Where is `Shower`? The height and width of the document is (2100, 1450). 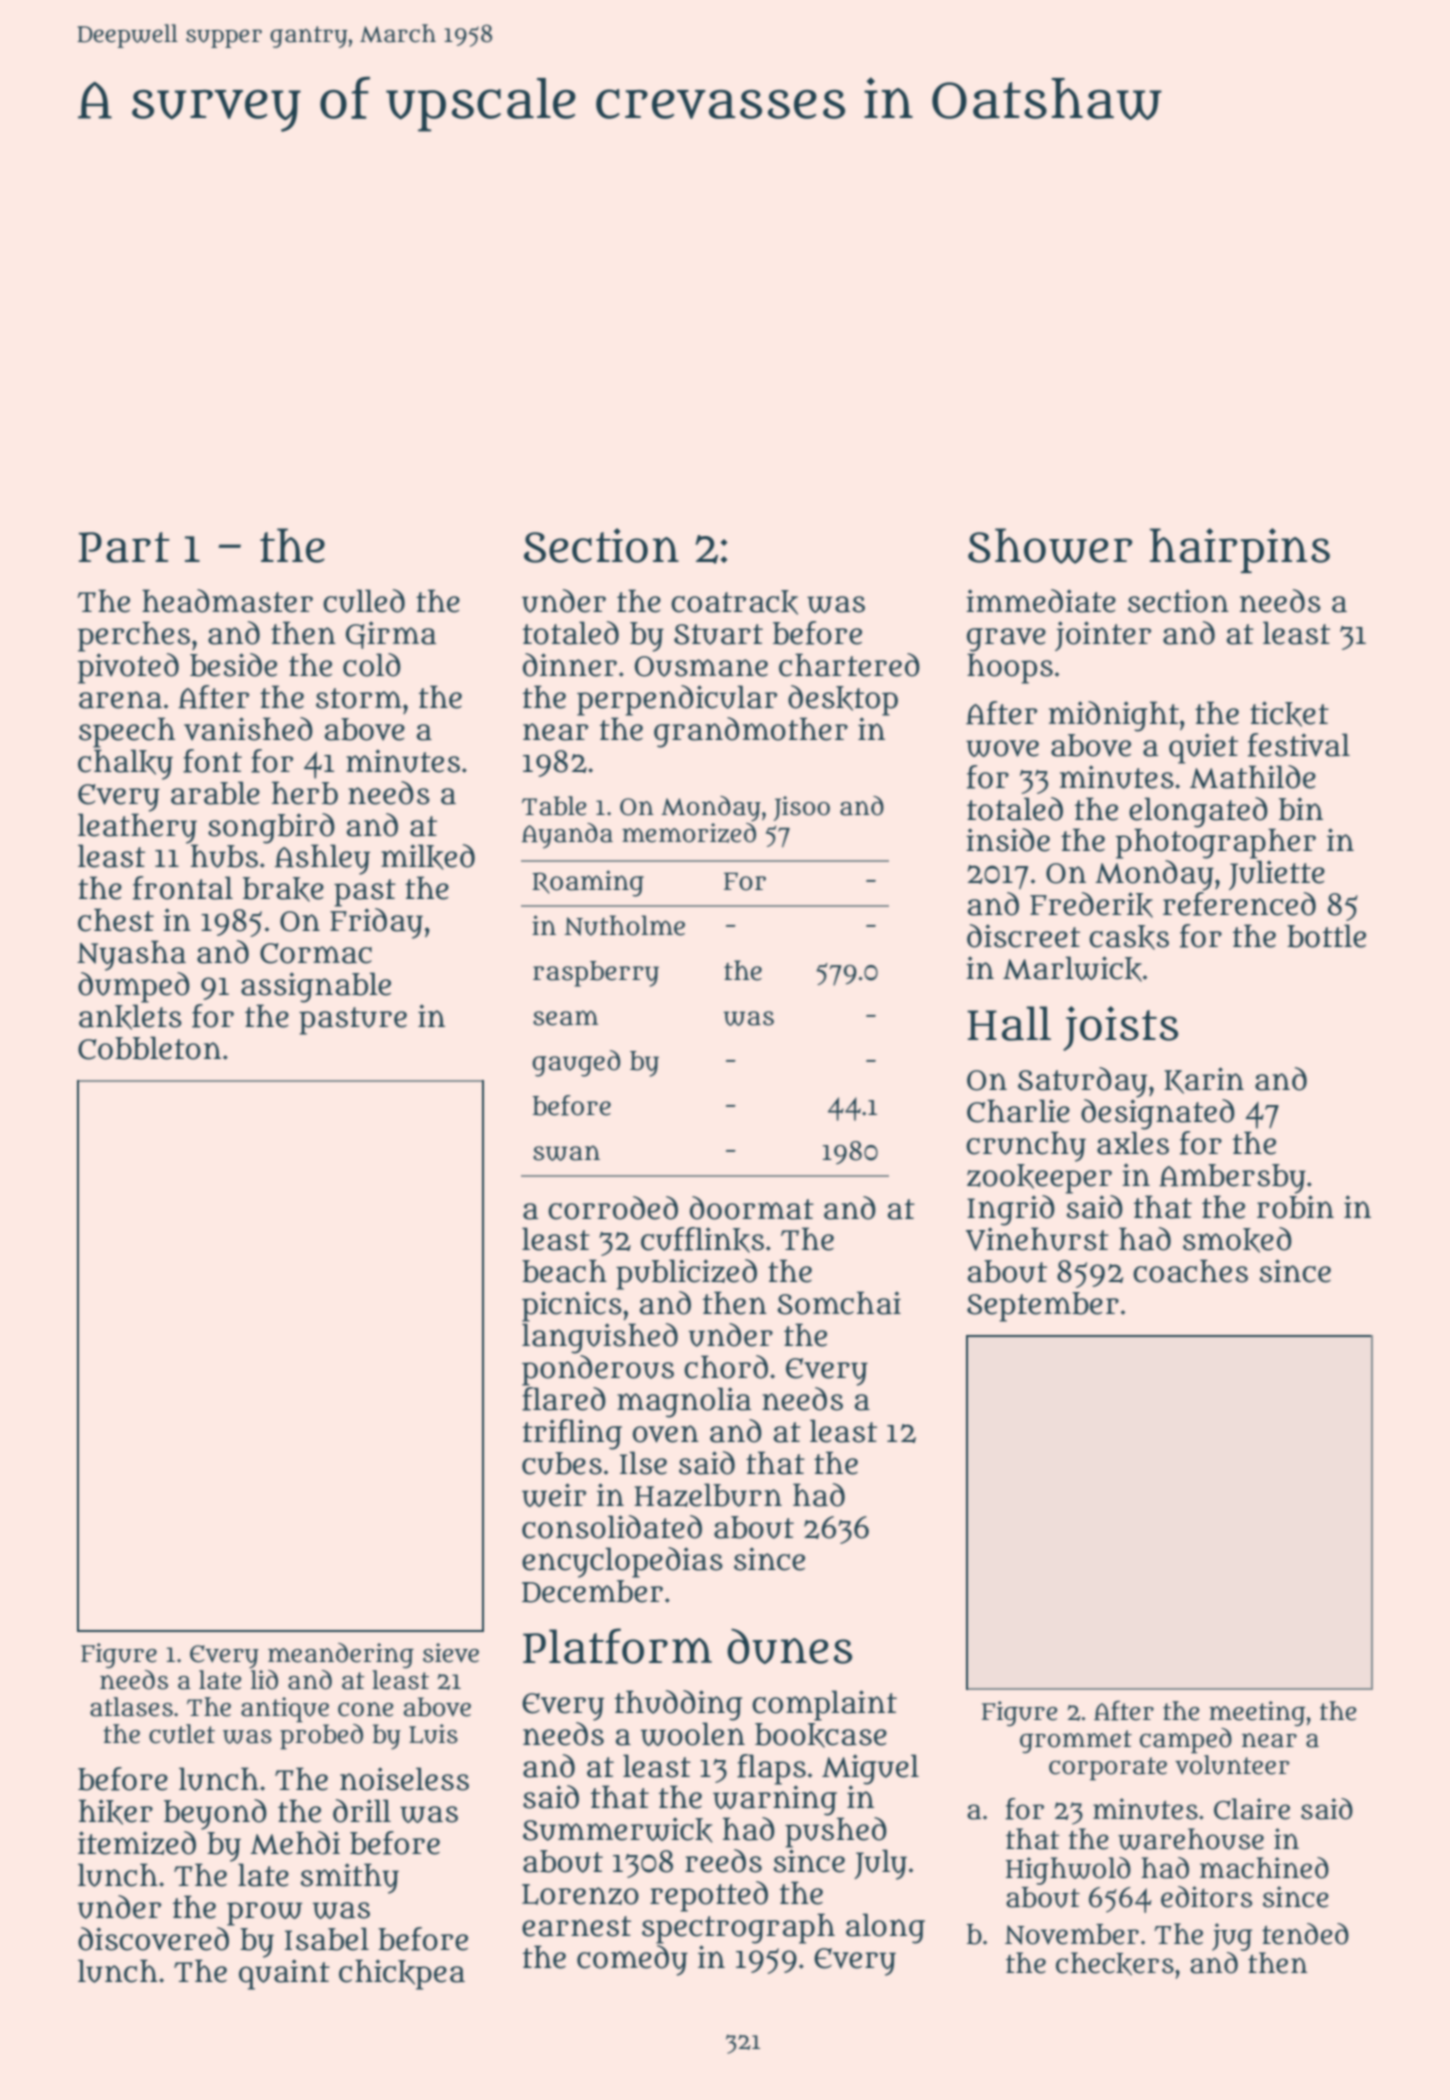 Shower is located at coordinates (1050, 546).
